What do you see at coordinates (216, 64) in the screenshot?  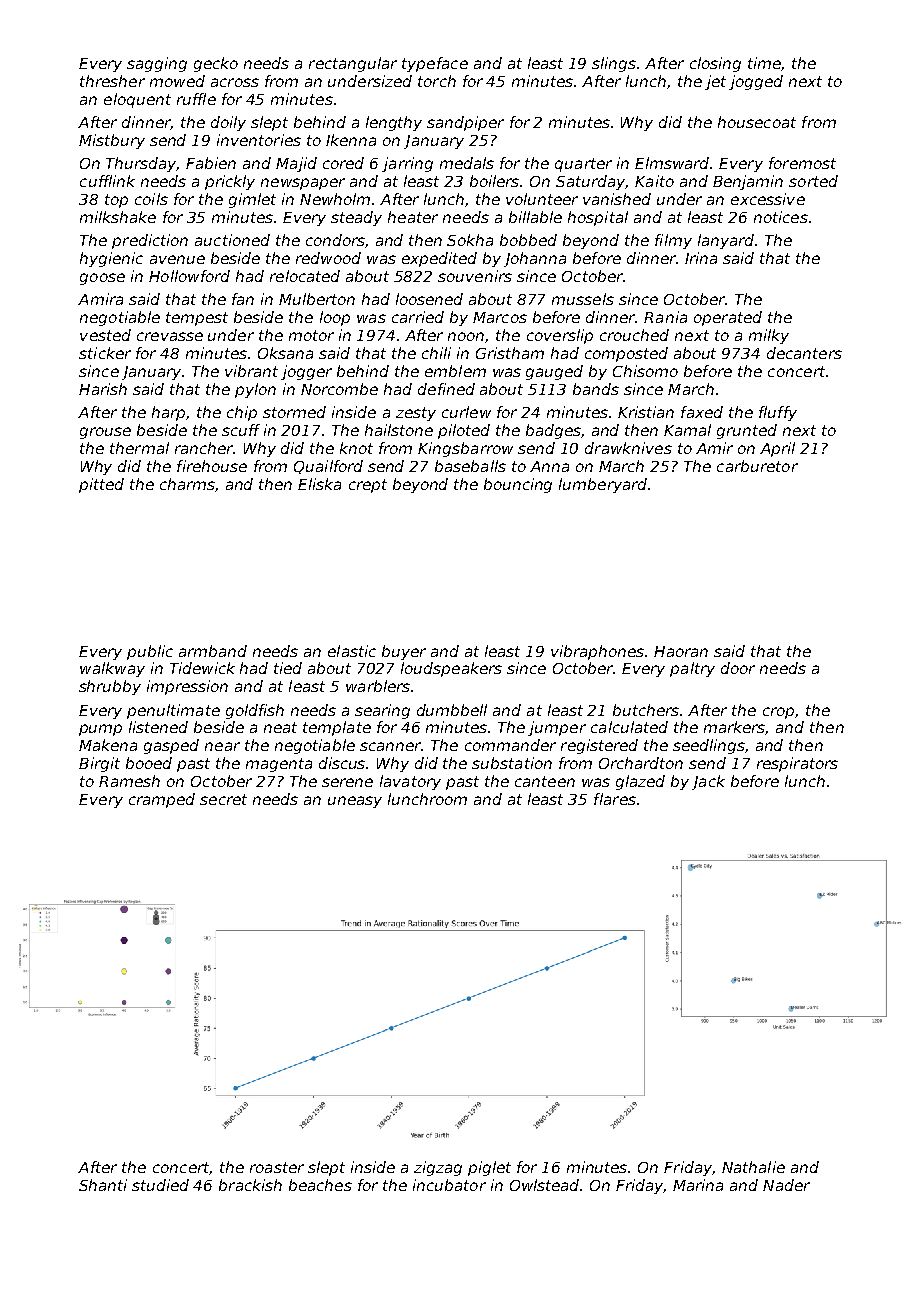 I see `gecko` at bounding box center [216, 64].
